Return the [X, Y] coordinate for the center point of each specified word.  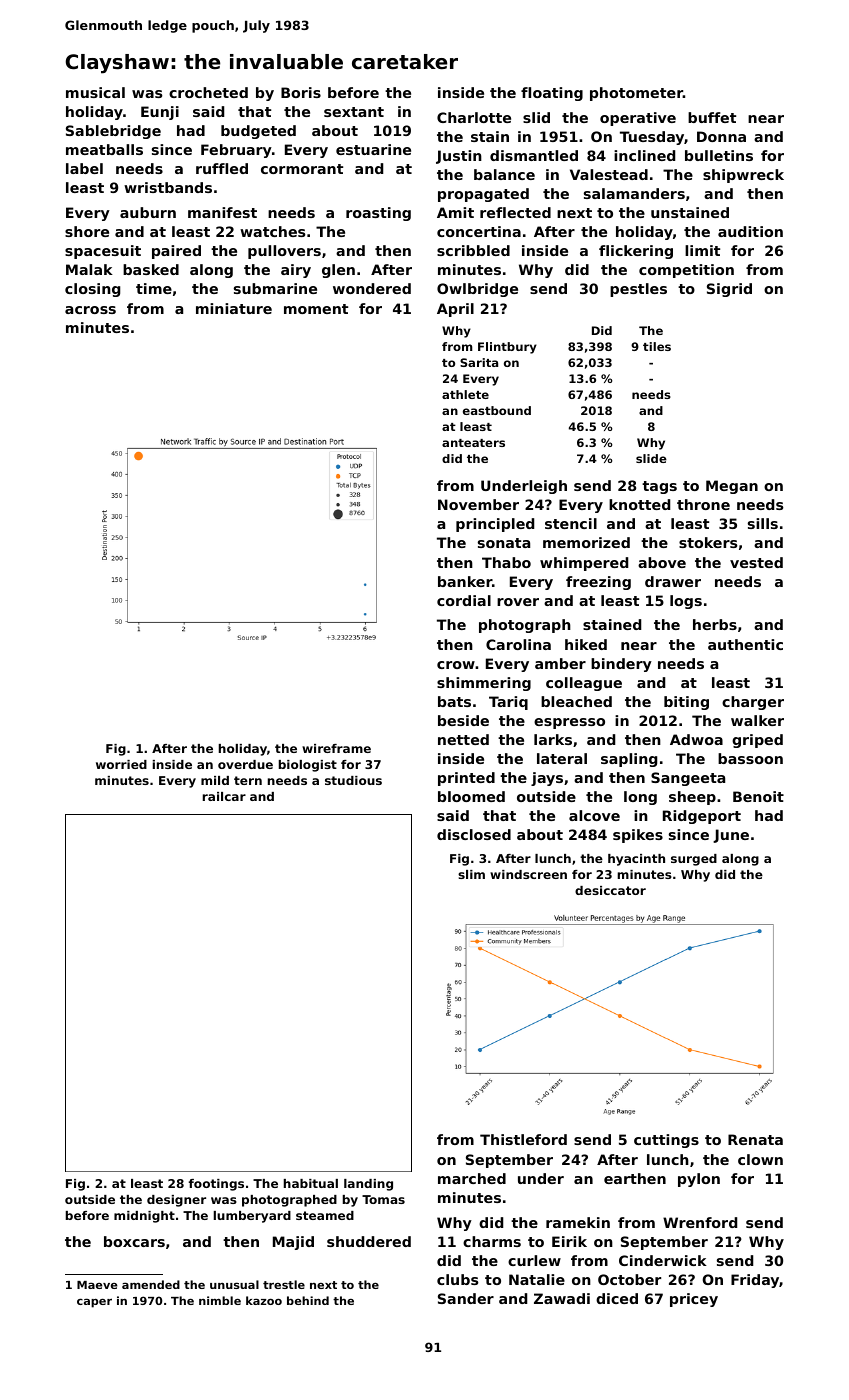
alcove [594, 815]
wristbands [168, 187]
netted [463, 739]
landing [368, 1185]
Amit [455, 212]
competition [686, 271]
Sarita [479, 362]
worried [121, 764]
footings [216, 1185]
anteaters [473, 443]
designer [176, 1201]
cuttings [666, 1141]
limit [702, 250]
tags [659, 487]
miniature [234, 308]
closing [92, 290]
